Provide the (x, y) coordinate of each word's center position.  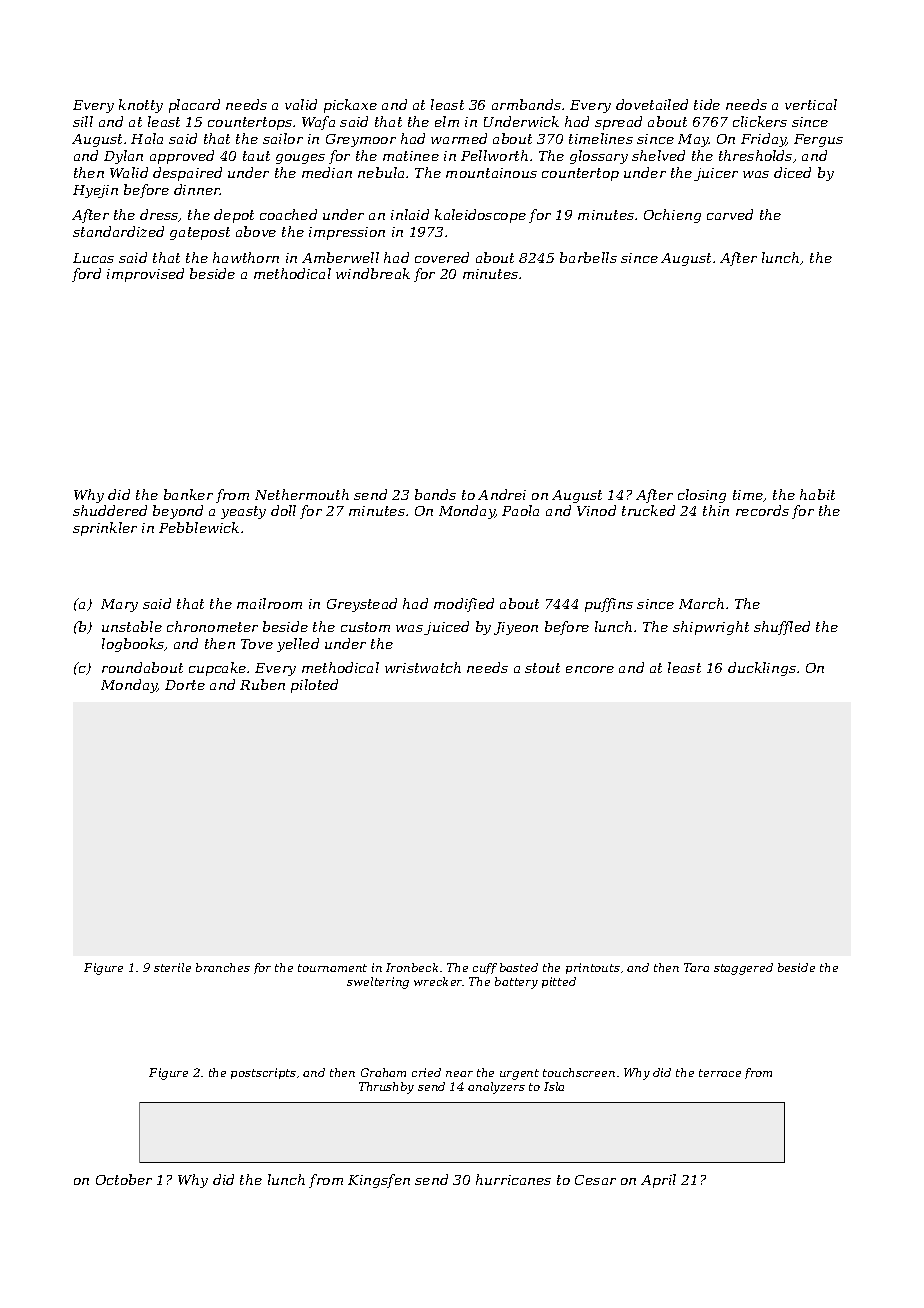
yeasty (243, 512)
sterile (172, 967)
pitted (559, 982)
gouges (300, 159)
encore (590, 669)
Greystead (362, 605)
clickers (760, 121)
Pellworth (494, 155)
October (124, 1179)
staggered (743, 969)
